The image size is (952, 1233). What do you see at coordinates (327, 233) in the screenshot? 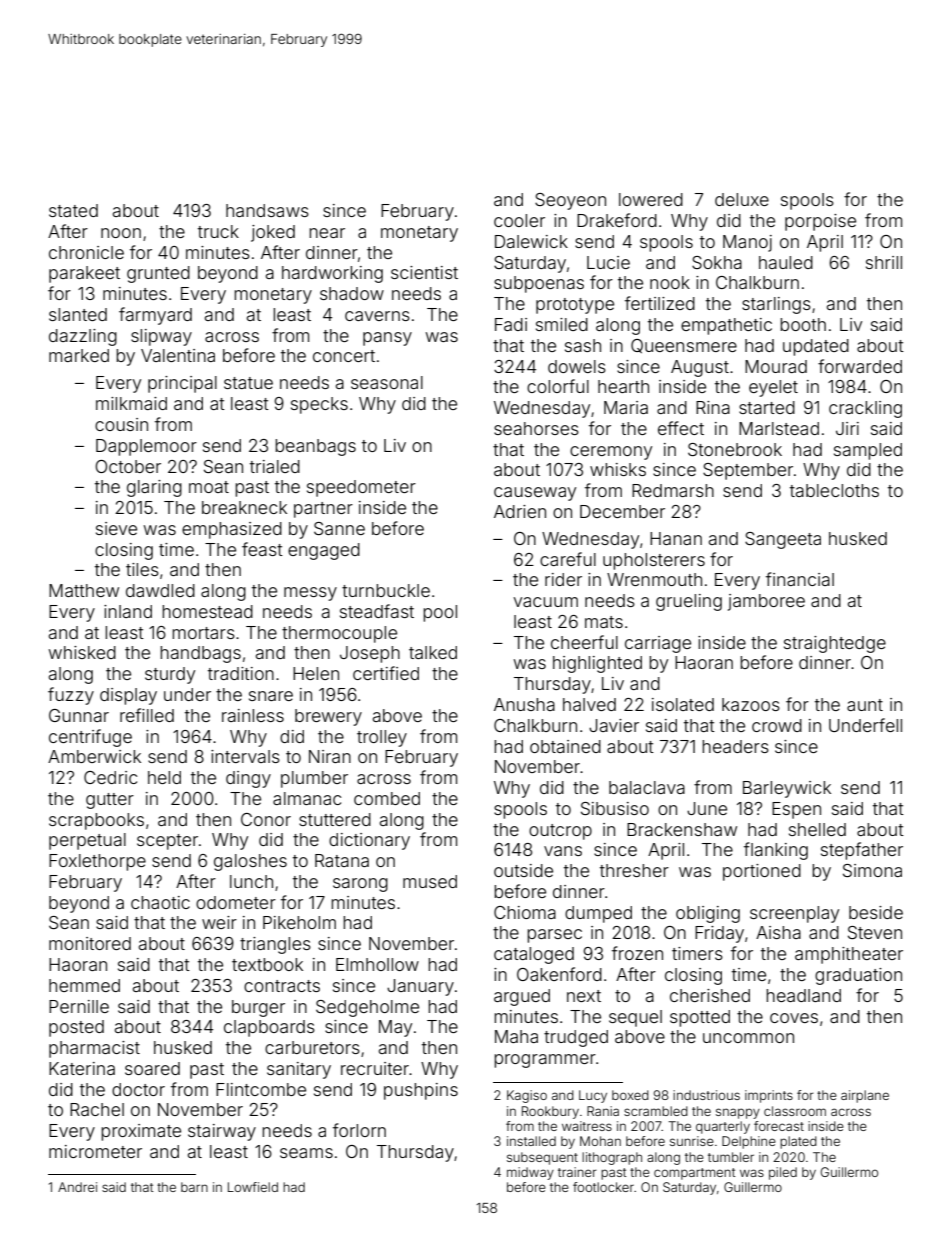
I see `near` at bounding box center [327, 233].
